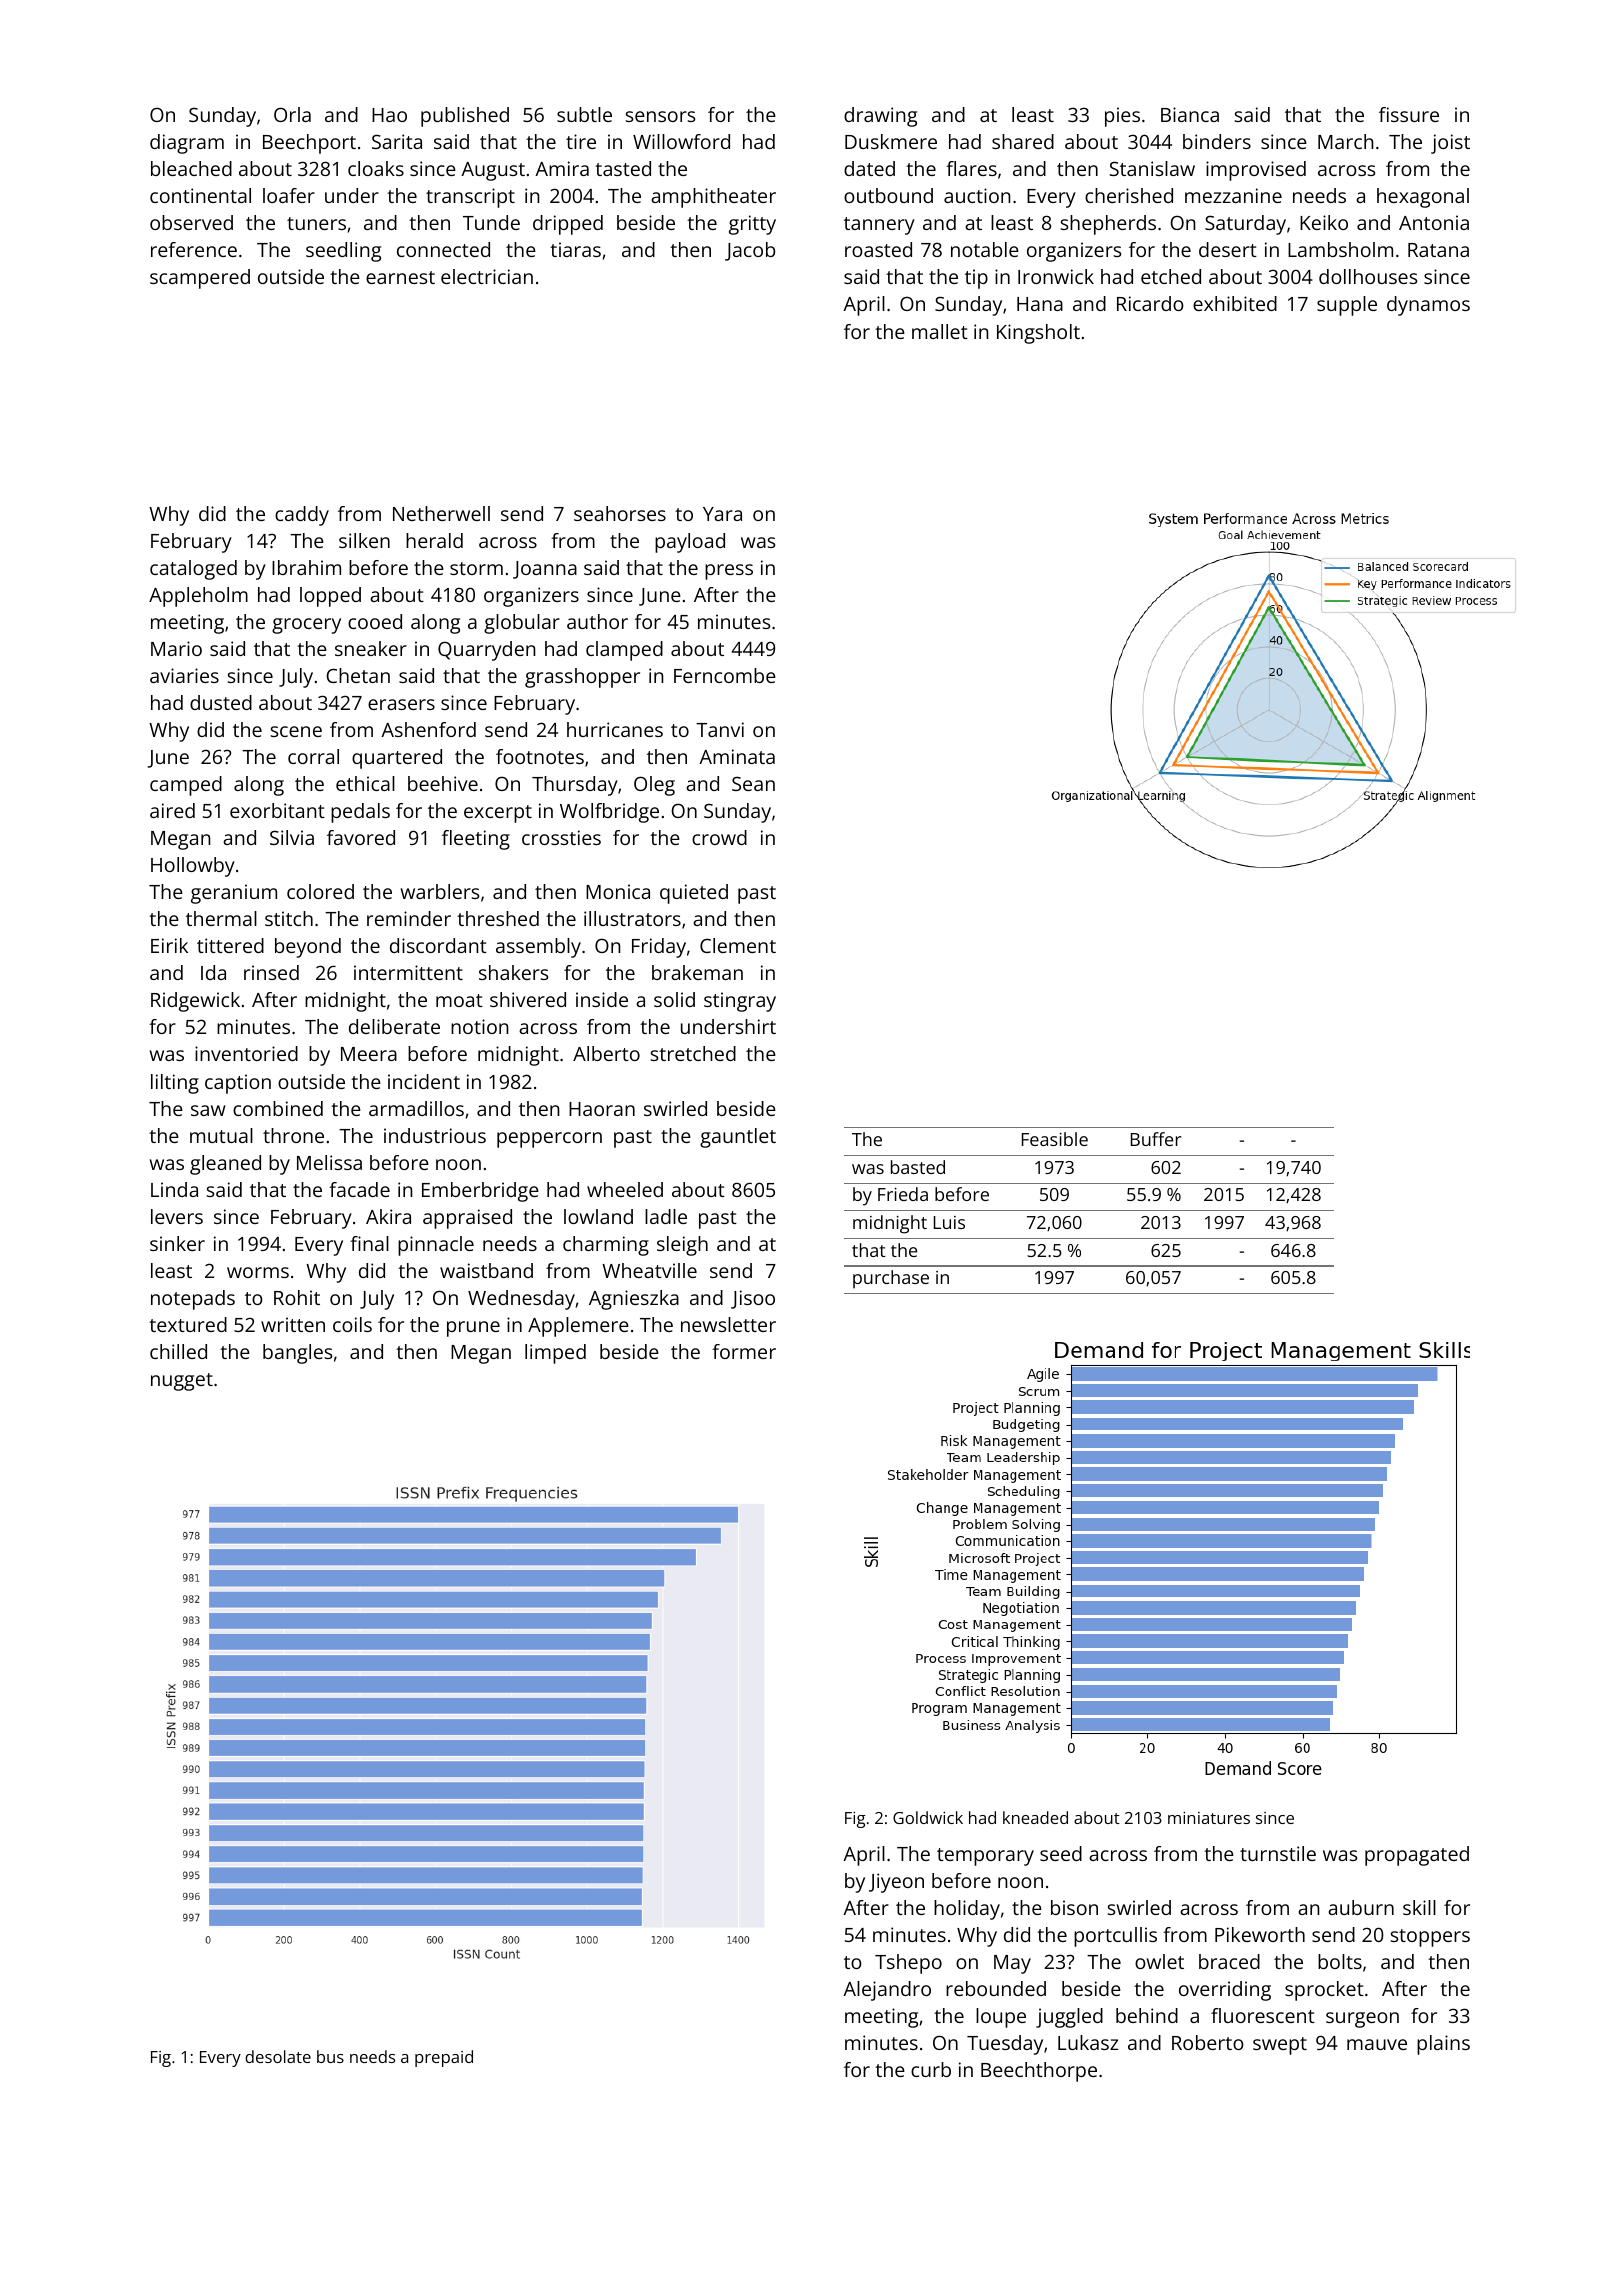 The height and width of the document is (2292, 1620). Describe the element at coordinates (444, 2058) in the document. I see `prepaid` at that location.
